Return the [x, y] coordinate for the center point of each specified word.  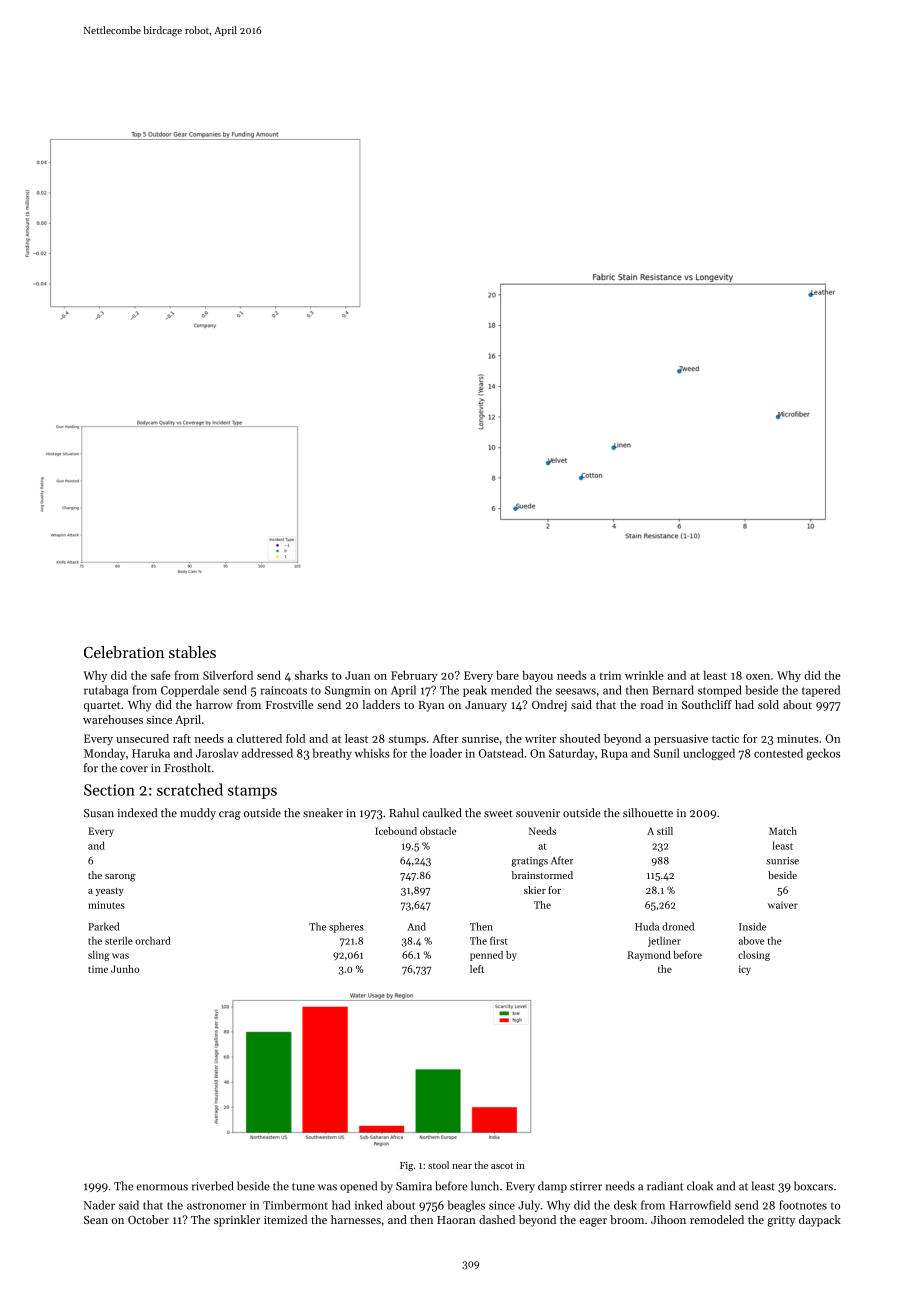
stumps [407, 740]
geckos [823, 754]
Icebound [396, 831]
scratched [190, 789]
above [752, 940]
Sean [96, 1220]
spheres [346, 927]
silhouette [648, 813]
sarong [120, 878]
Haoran [456, 1220]
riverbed [213, 1186]
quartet [102, 707]
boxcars [813, 1186]
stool [438, 1165]
